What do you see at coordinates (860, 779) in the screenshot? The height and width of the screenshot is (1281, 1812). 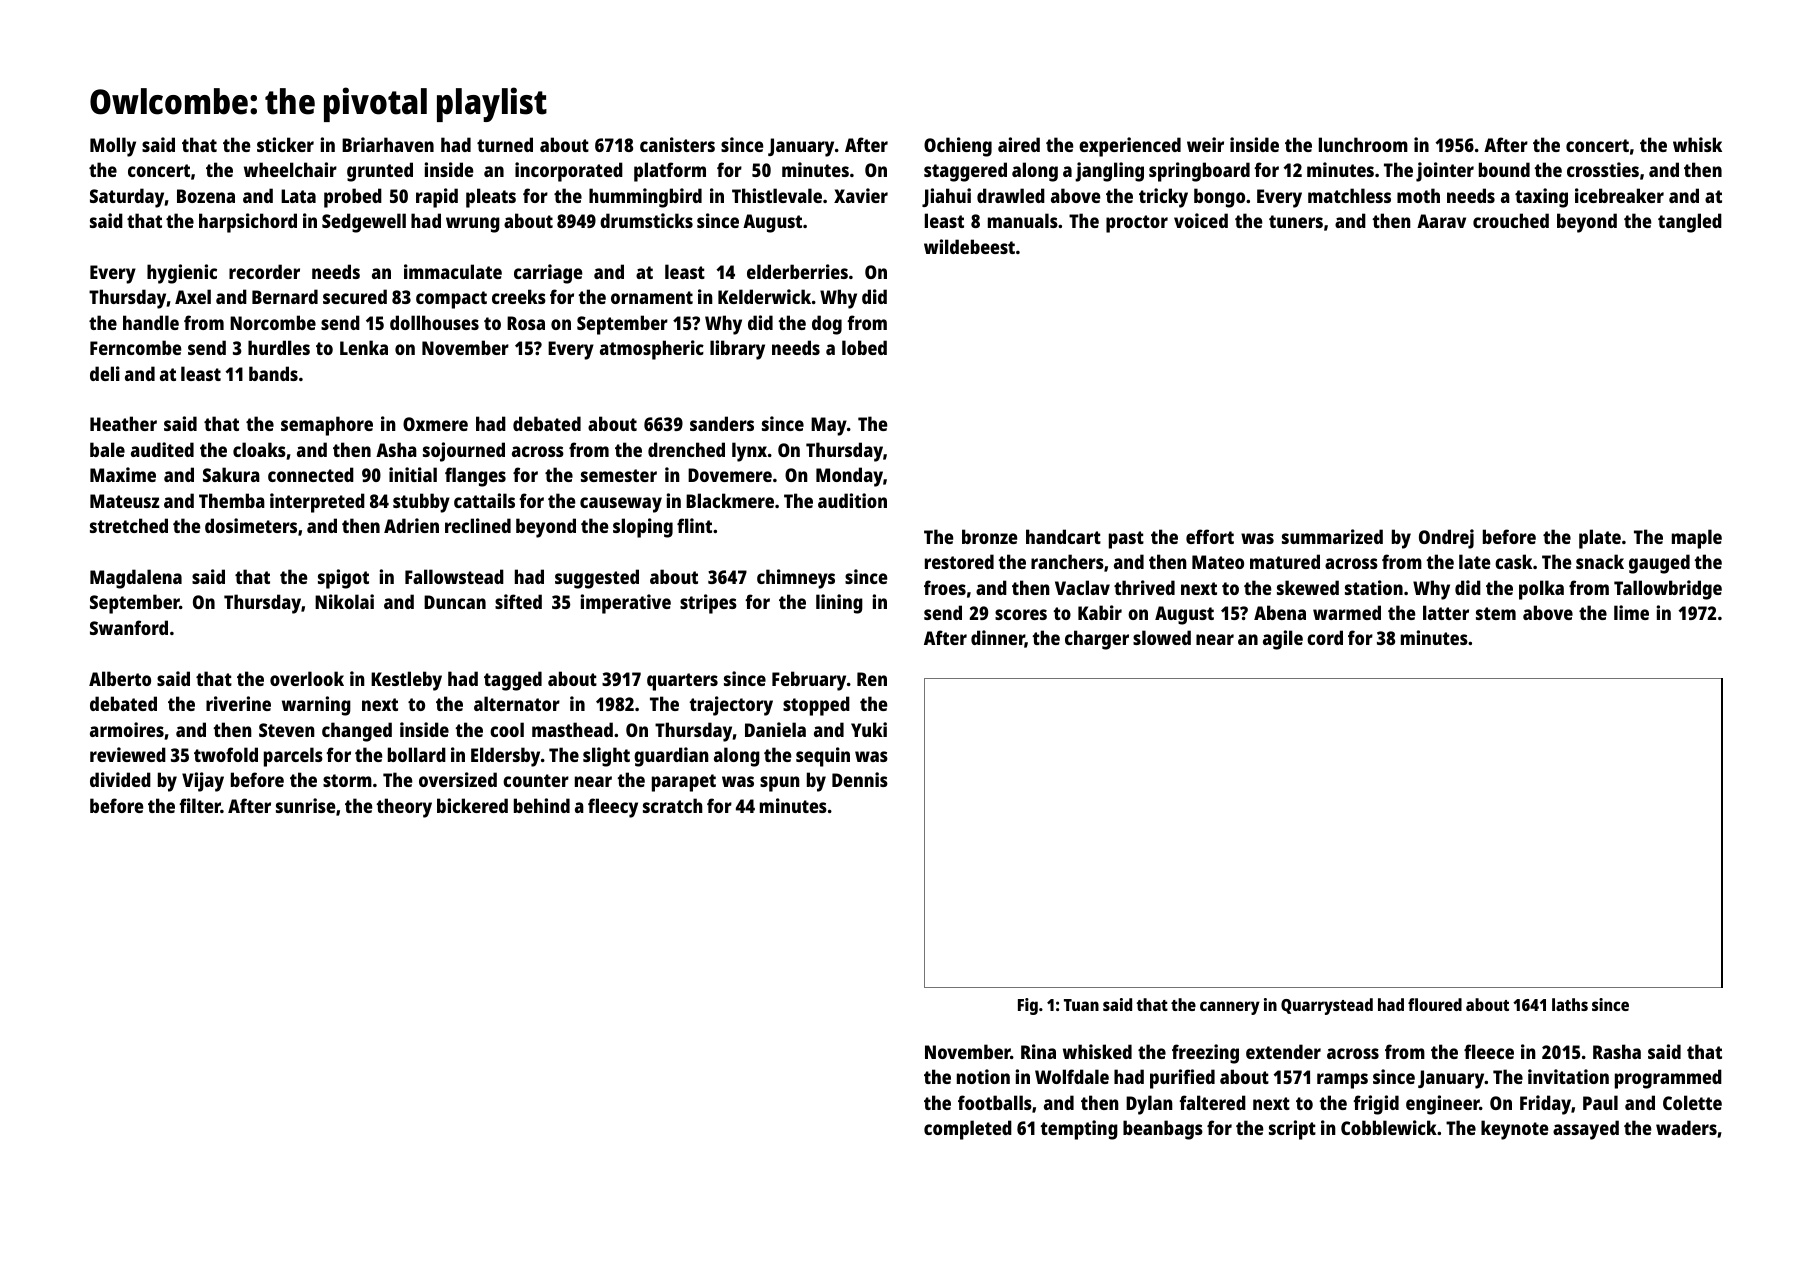 I see `Dennis` at bounding box center [860, 779].
